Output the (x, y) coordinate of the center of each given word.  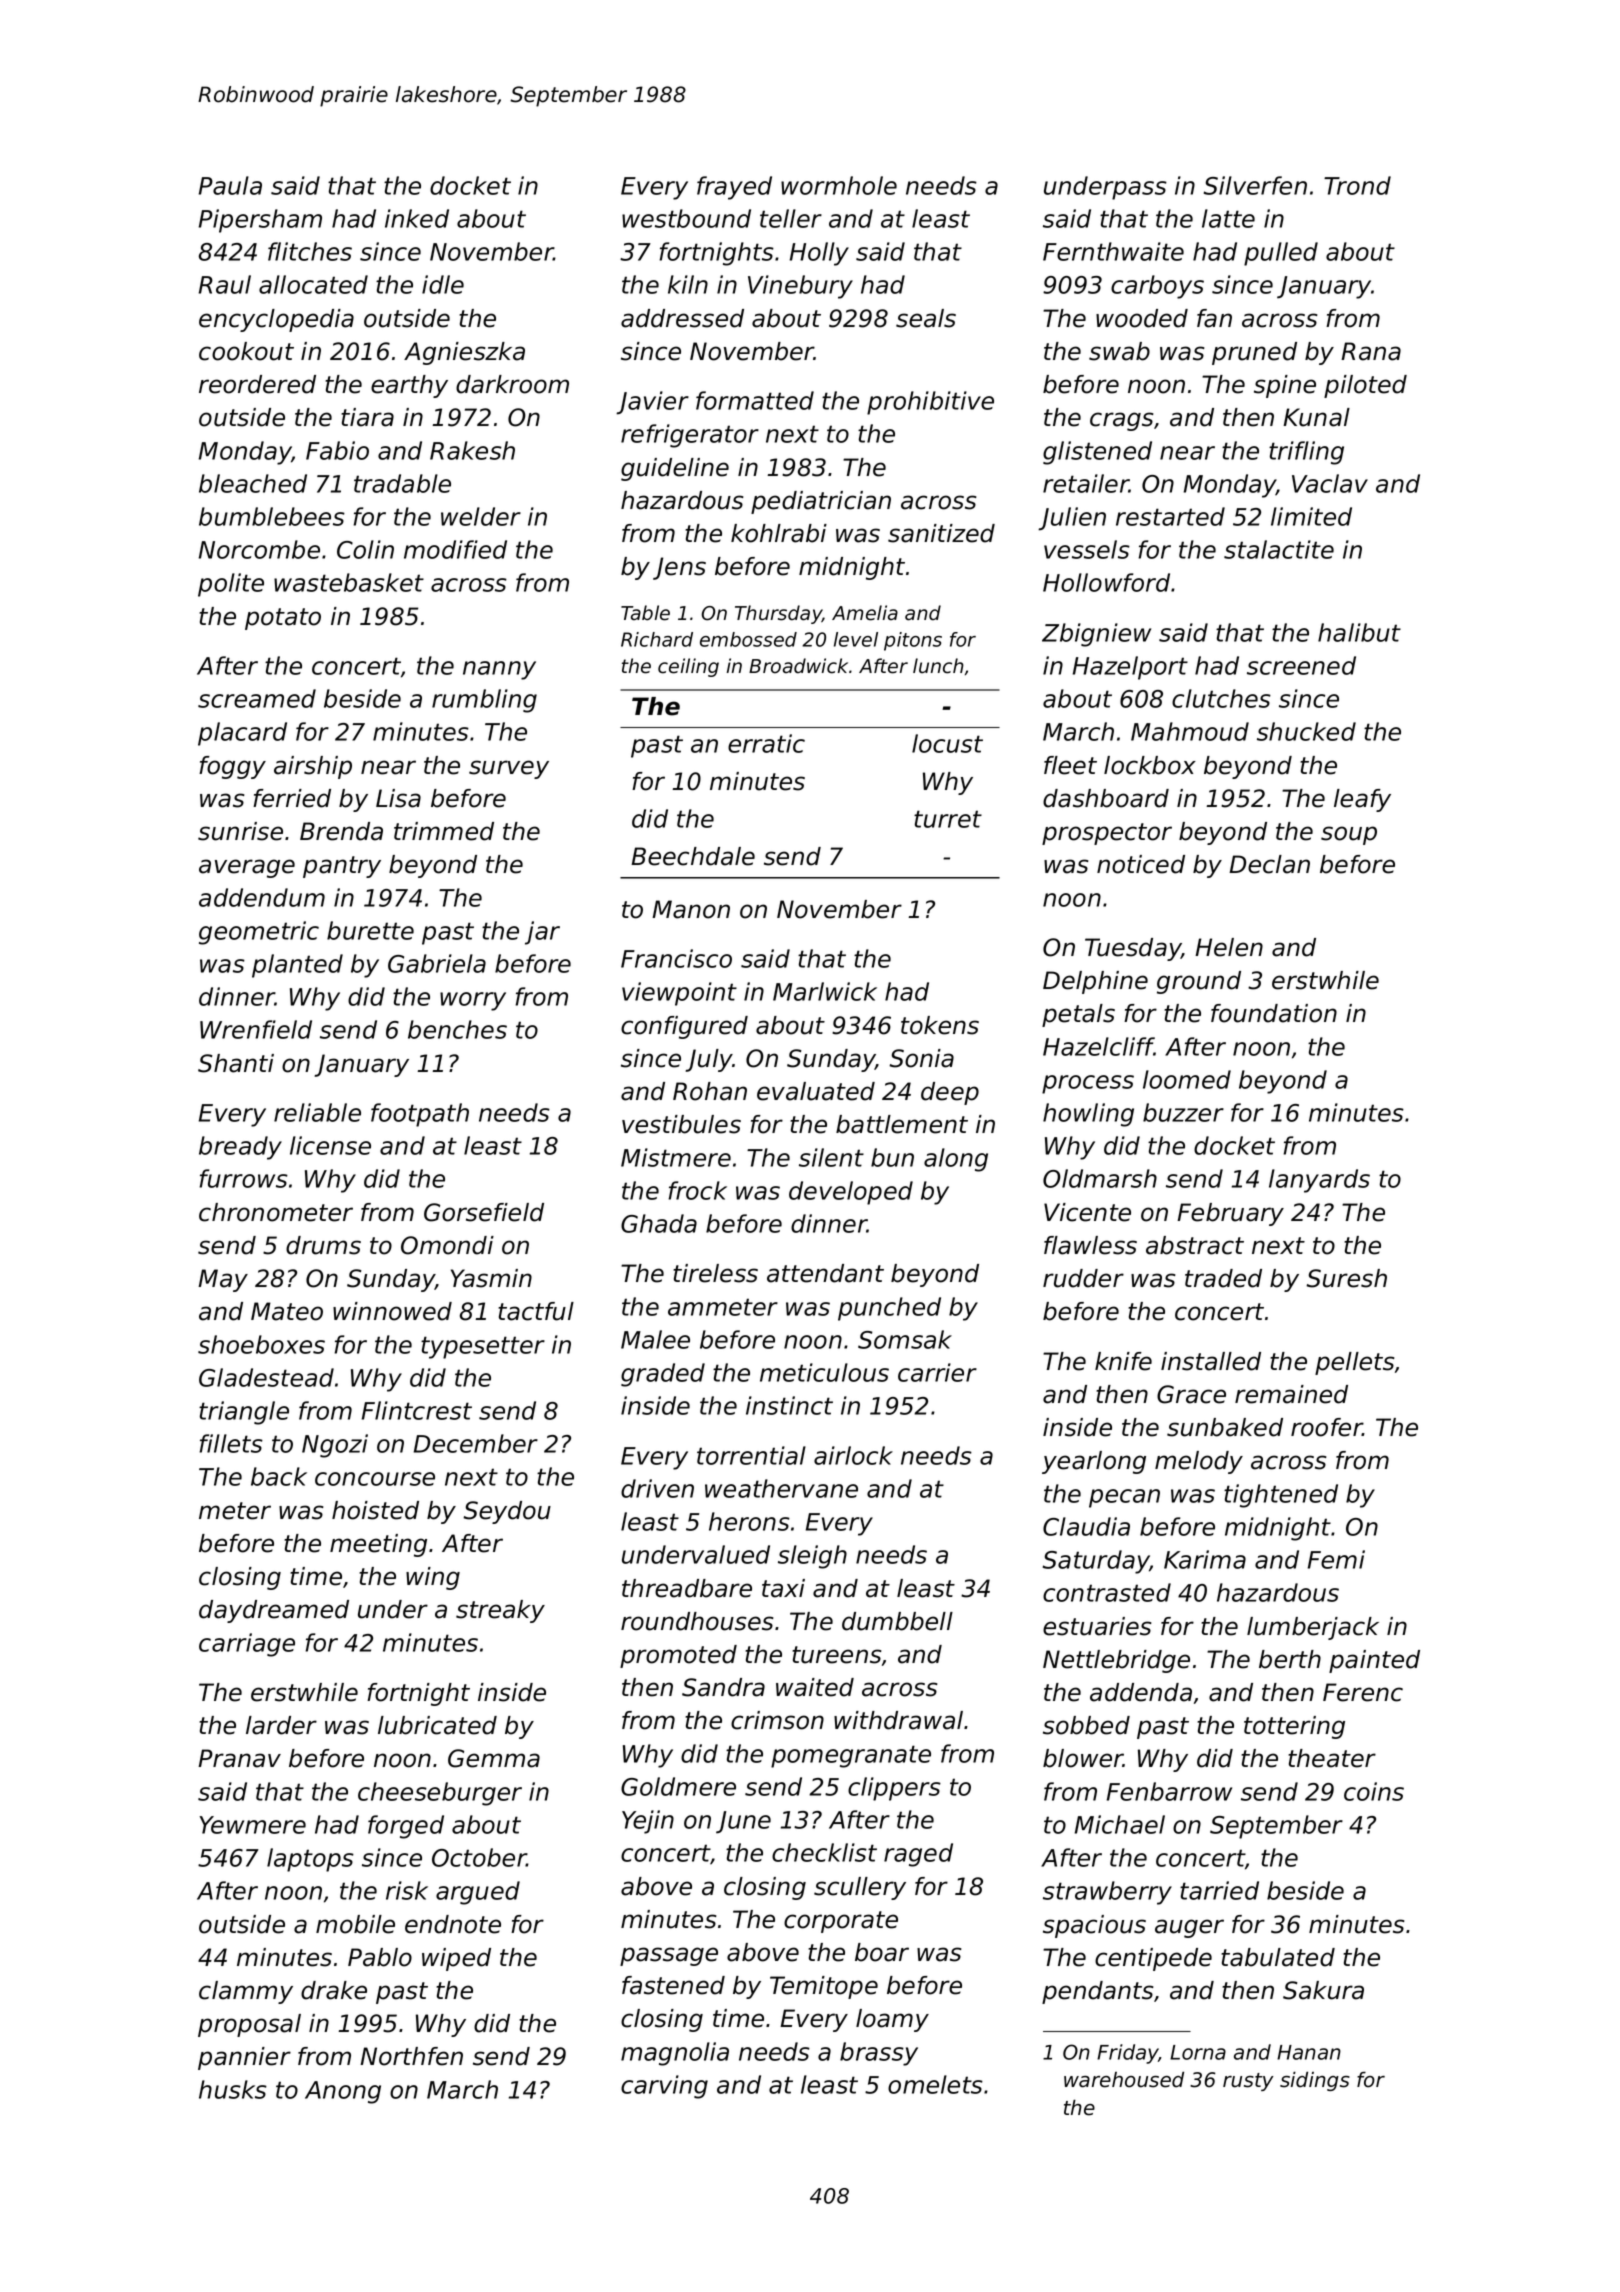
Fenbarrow (1169, 1791)
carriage (247, 1645)
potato (283, 619)
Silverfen (1255, 185)
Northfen (411, 2056)
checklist (824, 1852)
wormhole (839, 185)
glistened (1097, 453)
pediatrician (821, 502)
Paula (230, 185)
